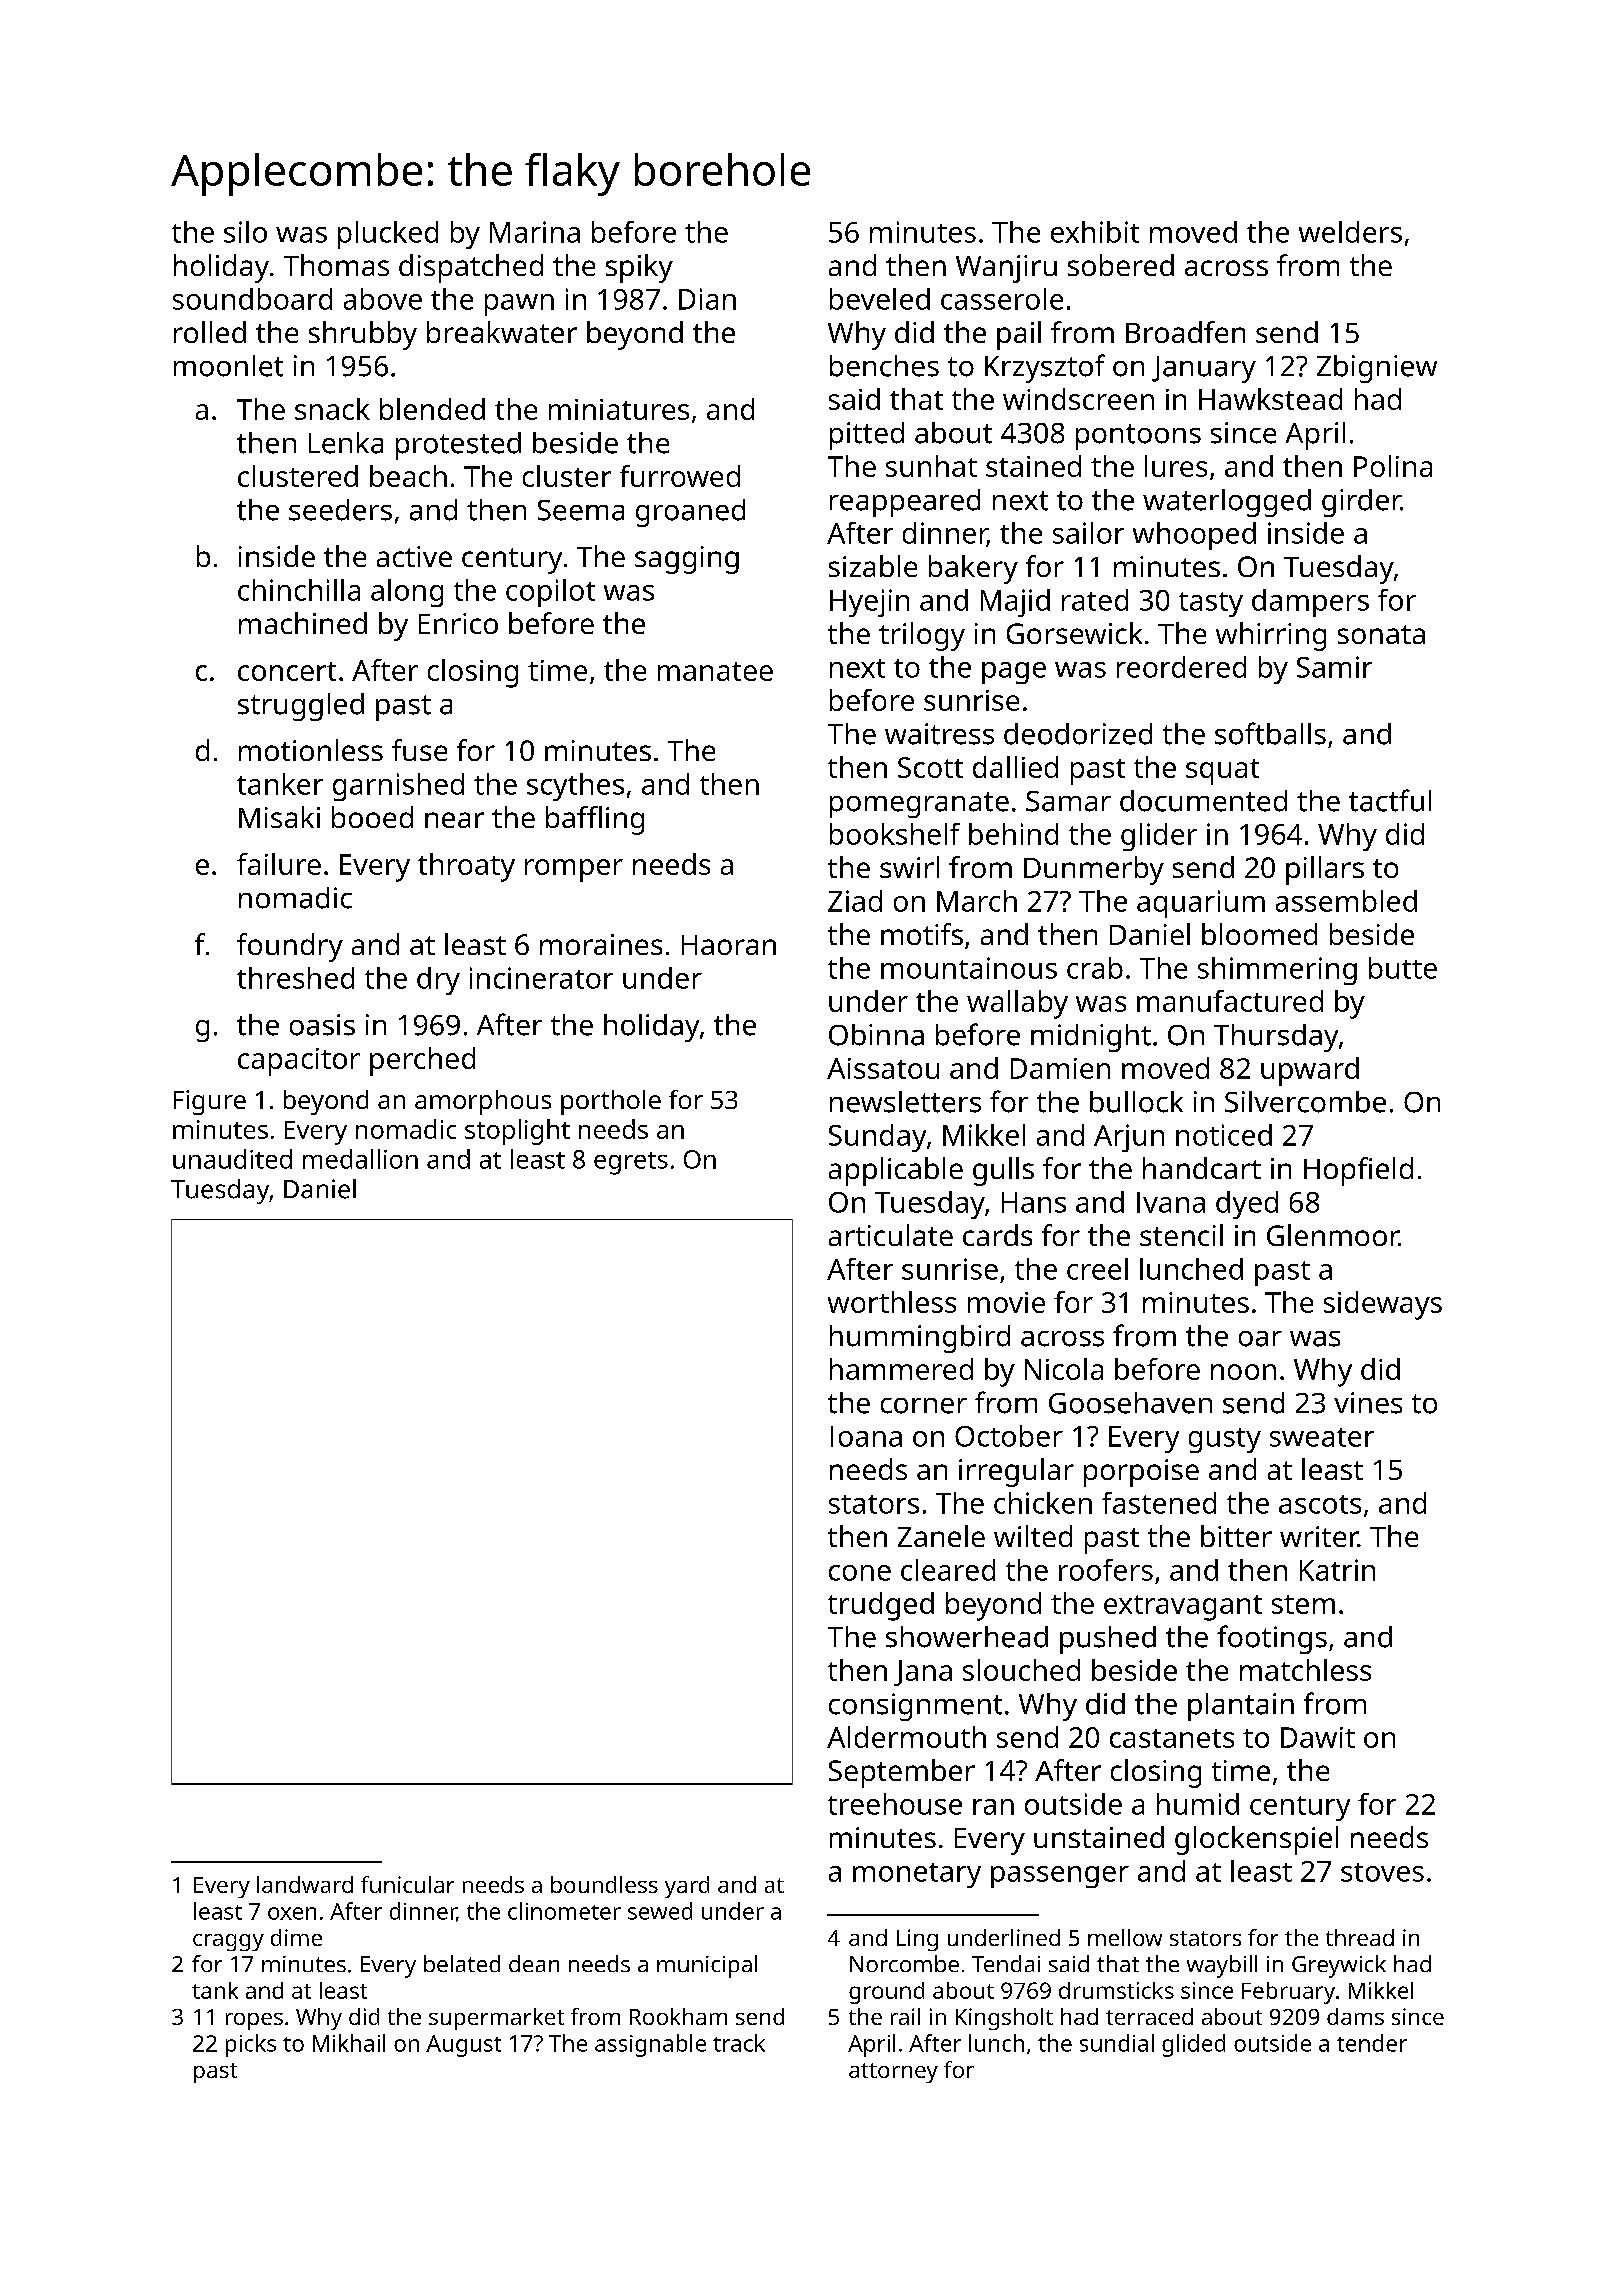  What do you see at coordinates (1125, 1937) in the screenshot?
I see `mellow` at bounding box center [1125, 1937].
